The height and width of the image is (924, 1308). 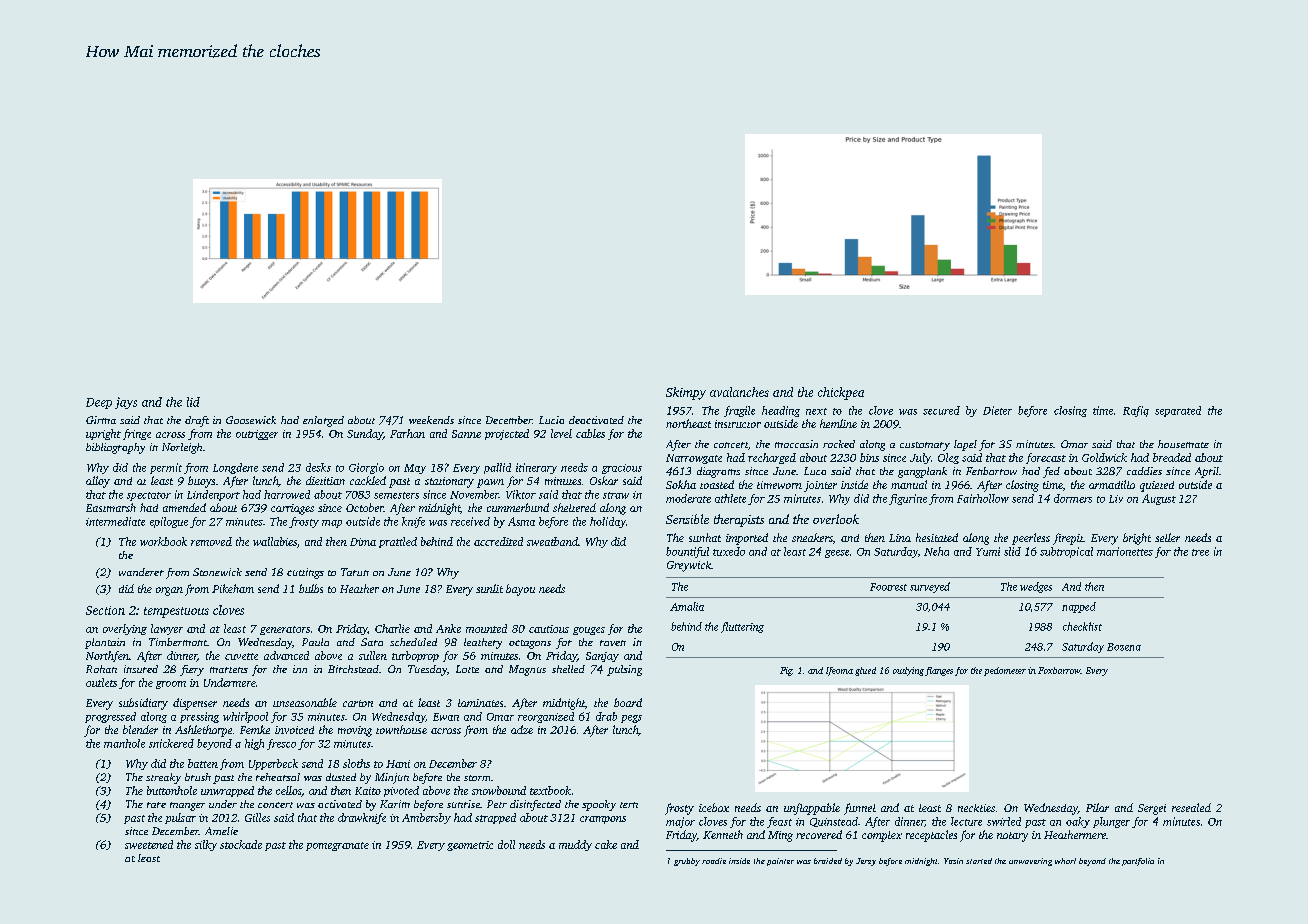 I want to click on Eastmarsh, so click(x=111, y=507).
